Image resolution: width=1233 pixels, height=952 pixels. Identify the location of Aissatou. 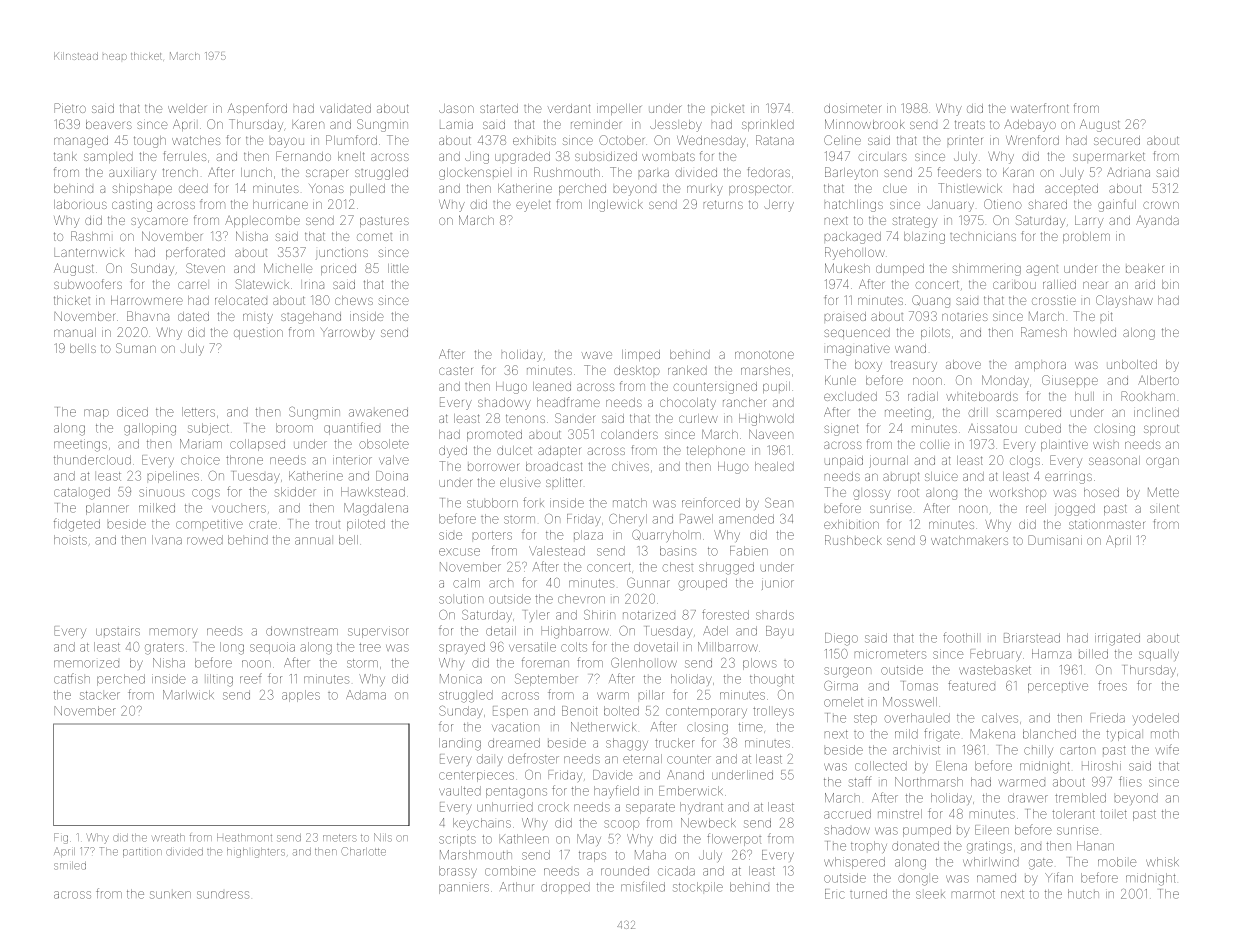
(992, 428).
